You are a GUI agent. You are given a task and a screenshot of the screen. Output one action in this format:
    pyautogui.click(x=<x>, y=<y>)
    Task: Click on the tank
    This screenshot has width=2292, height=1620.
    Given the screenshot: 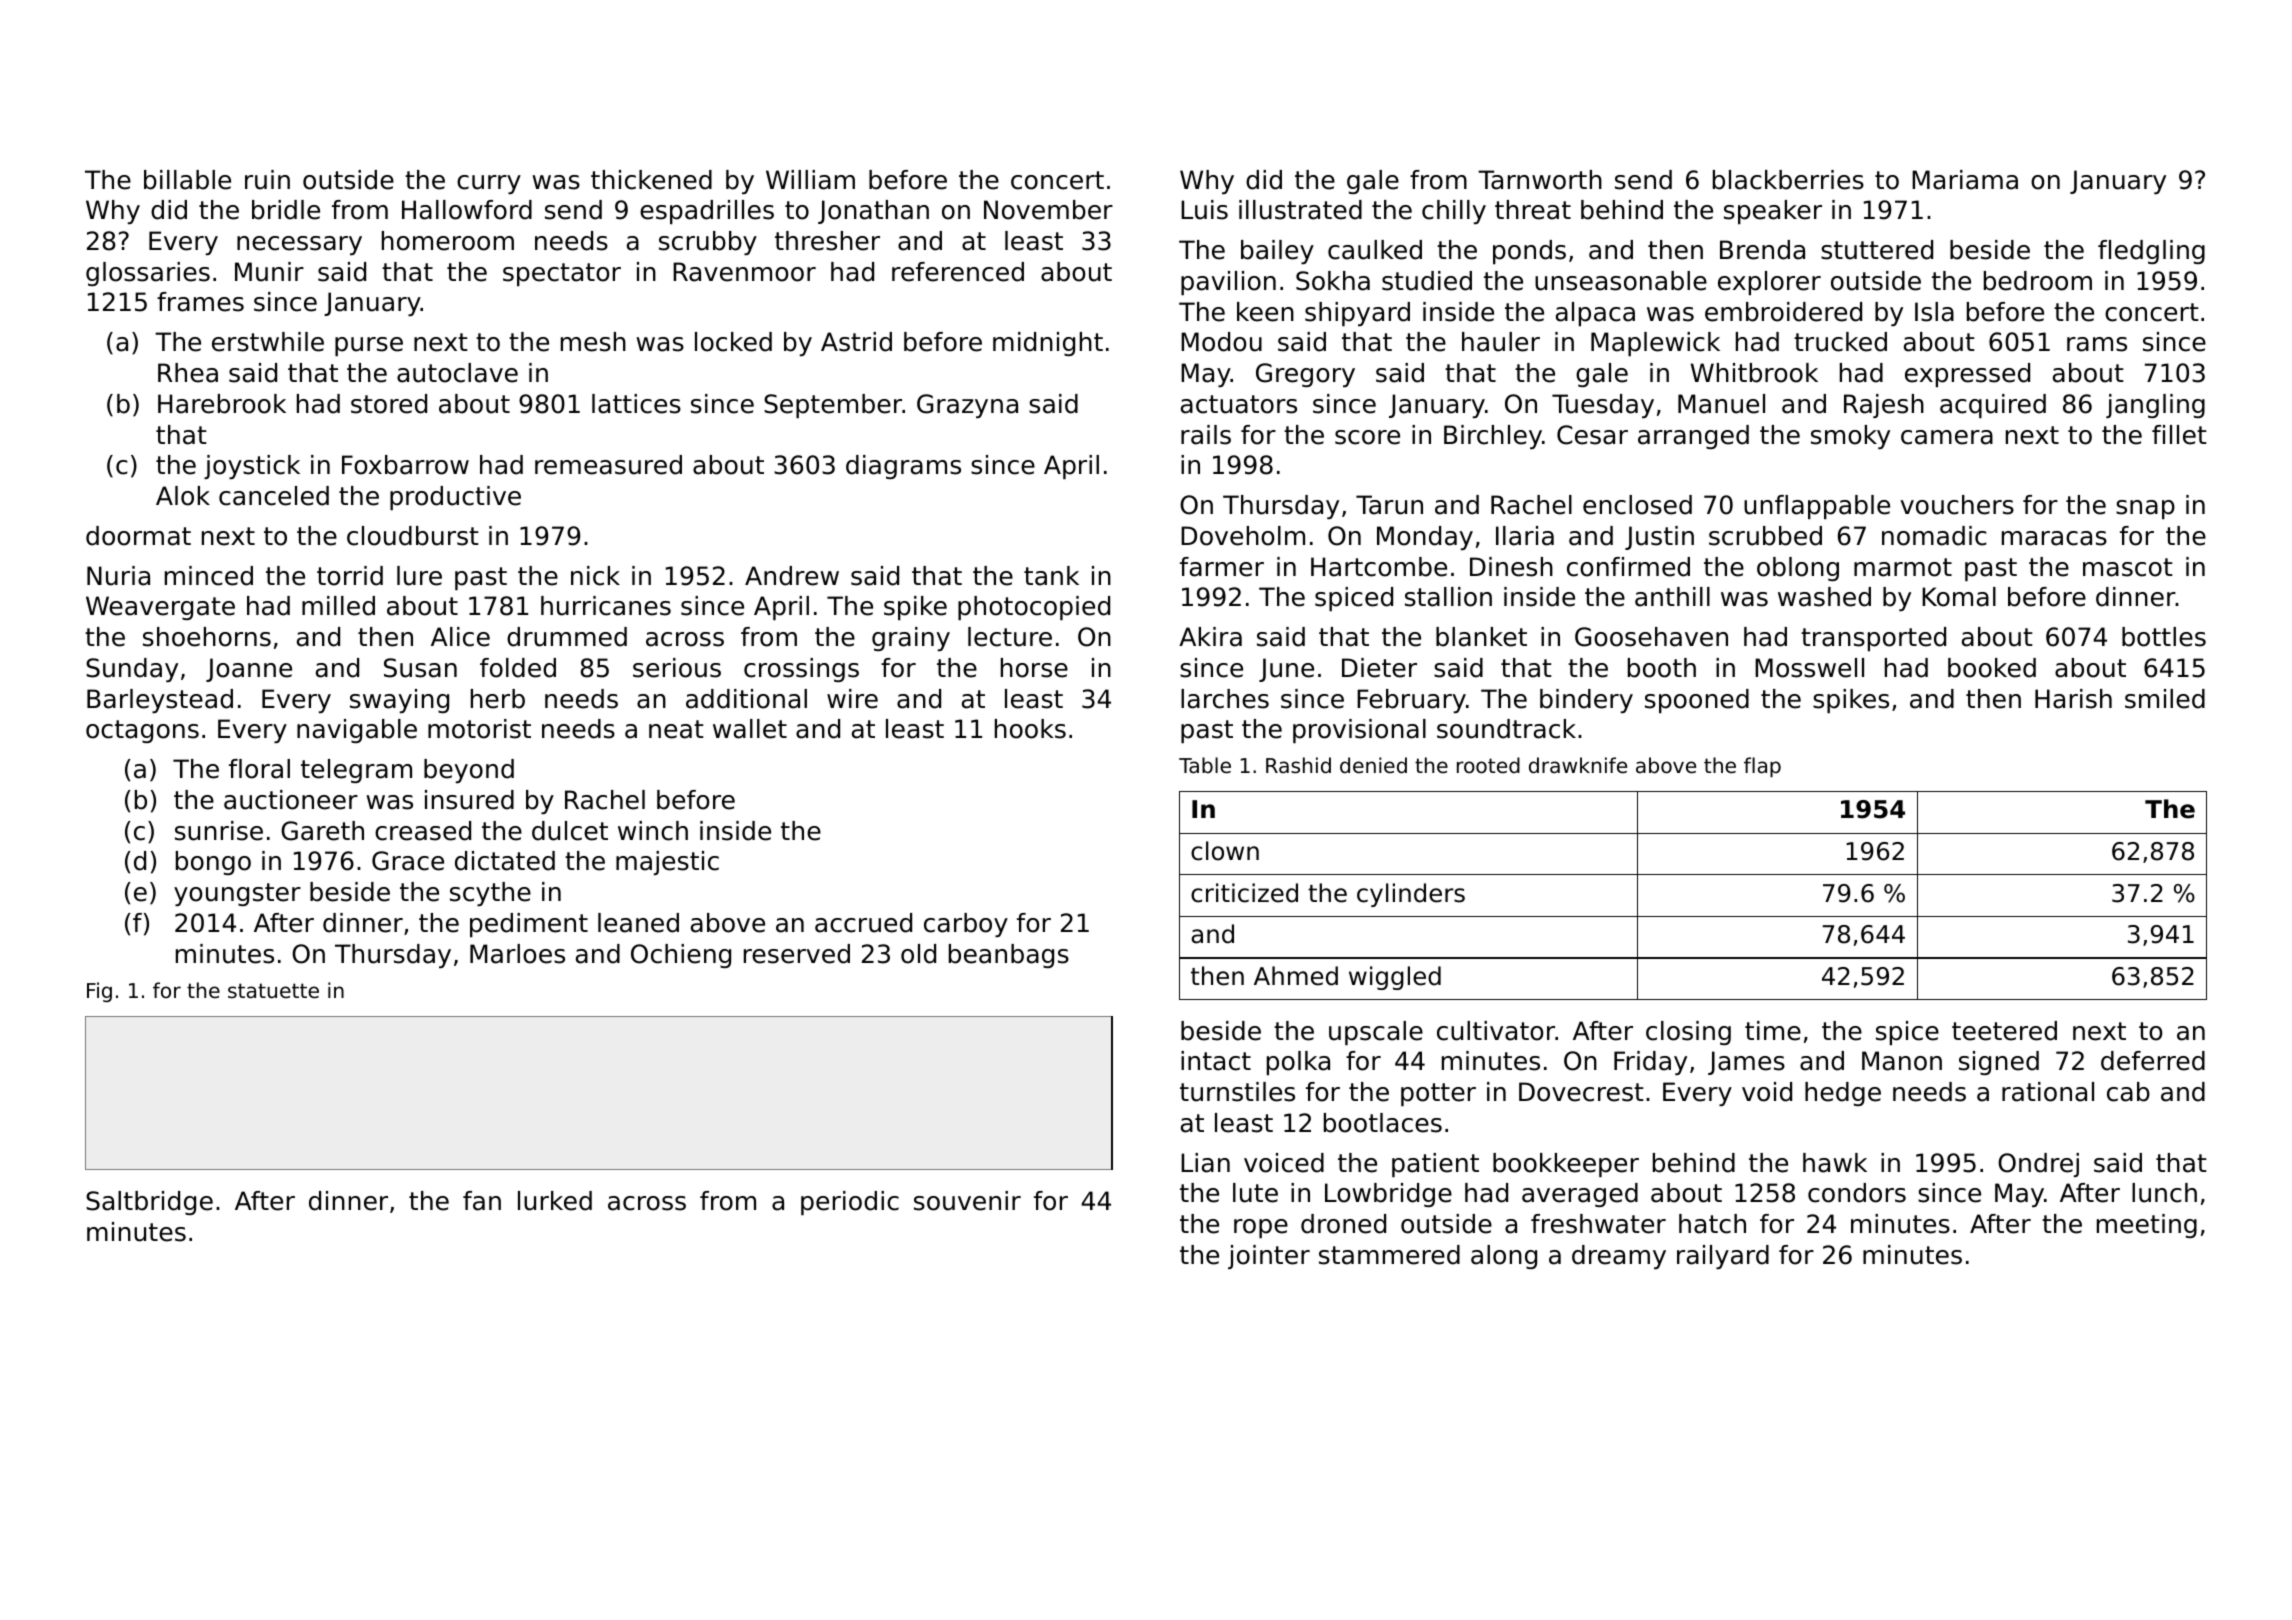 What is the action you would take?
    pyautogui.click(x=1051, y=576)
